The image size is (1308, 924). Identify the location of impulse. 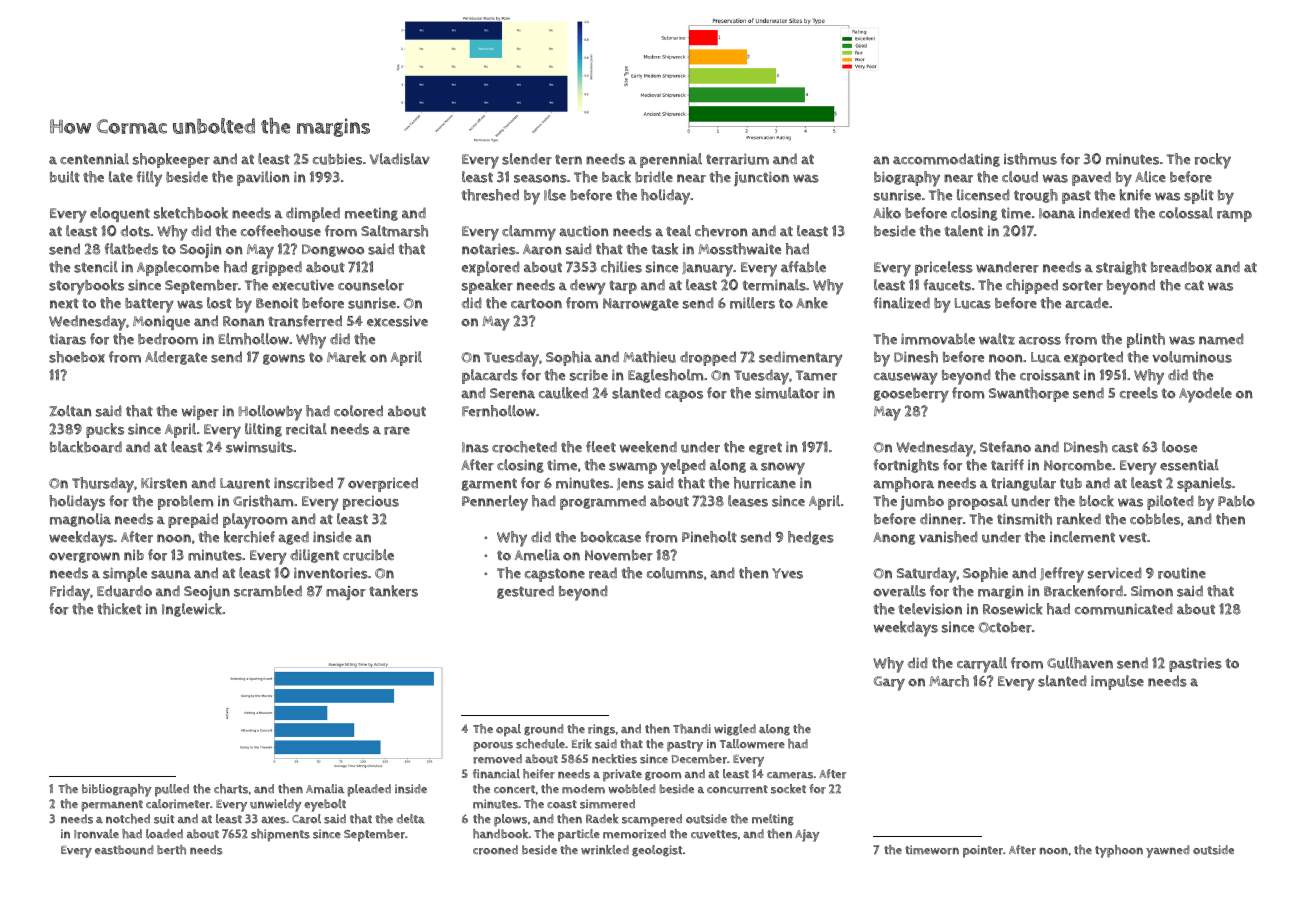
(1117, 682).
